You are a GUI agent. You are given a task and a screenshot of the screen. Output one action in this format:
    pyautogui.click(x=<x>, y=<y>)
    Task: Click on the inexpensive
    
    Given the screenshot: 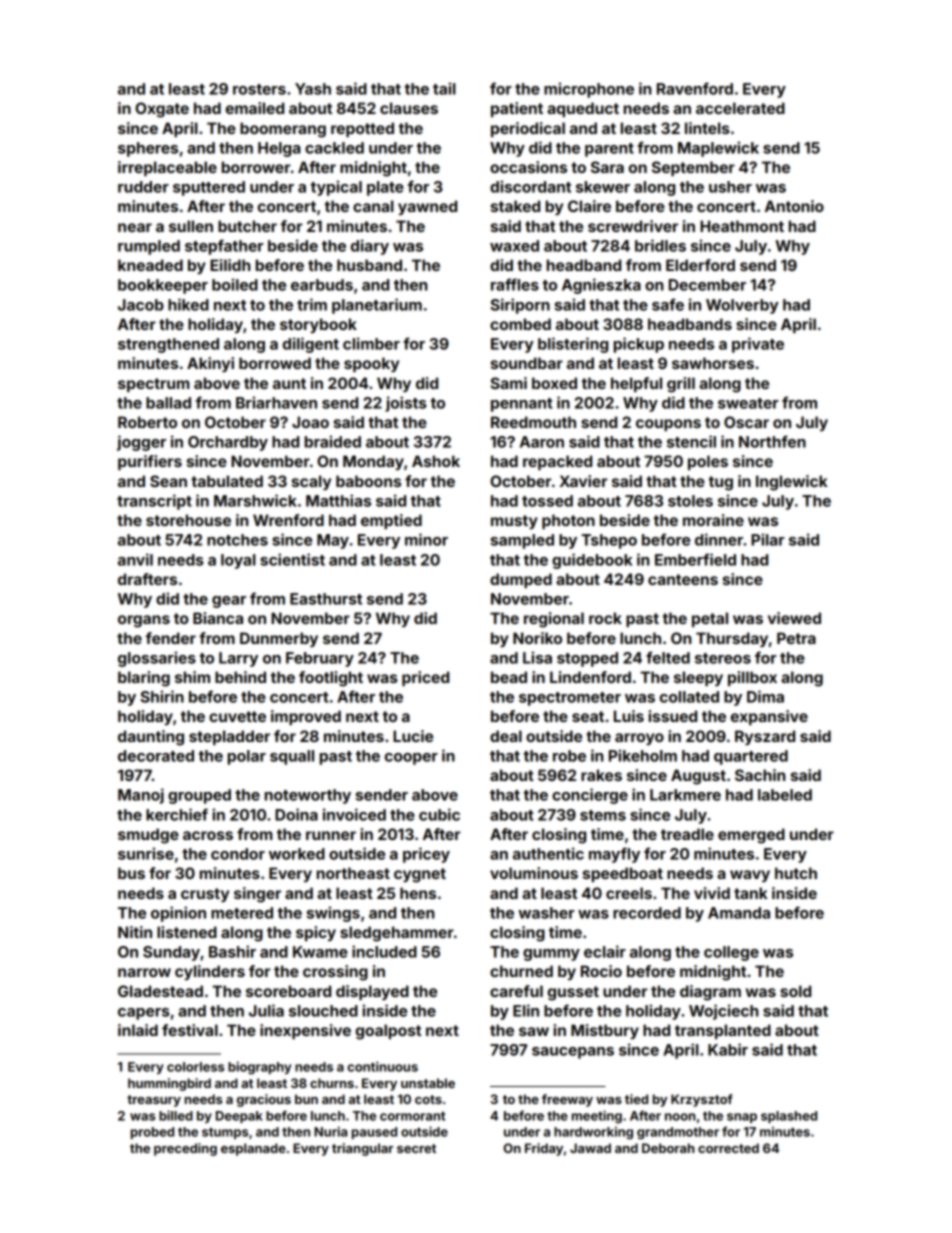 What is the action you would take?
    pyautogui.click(x=305, y=1031)
